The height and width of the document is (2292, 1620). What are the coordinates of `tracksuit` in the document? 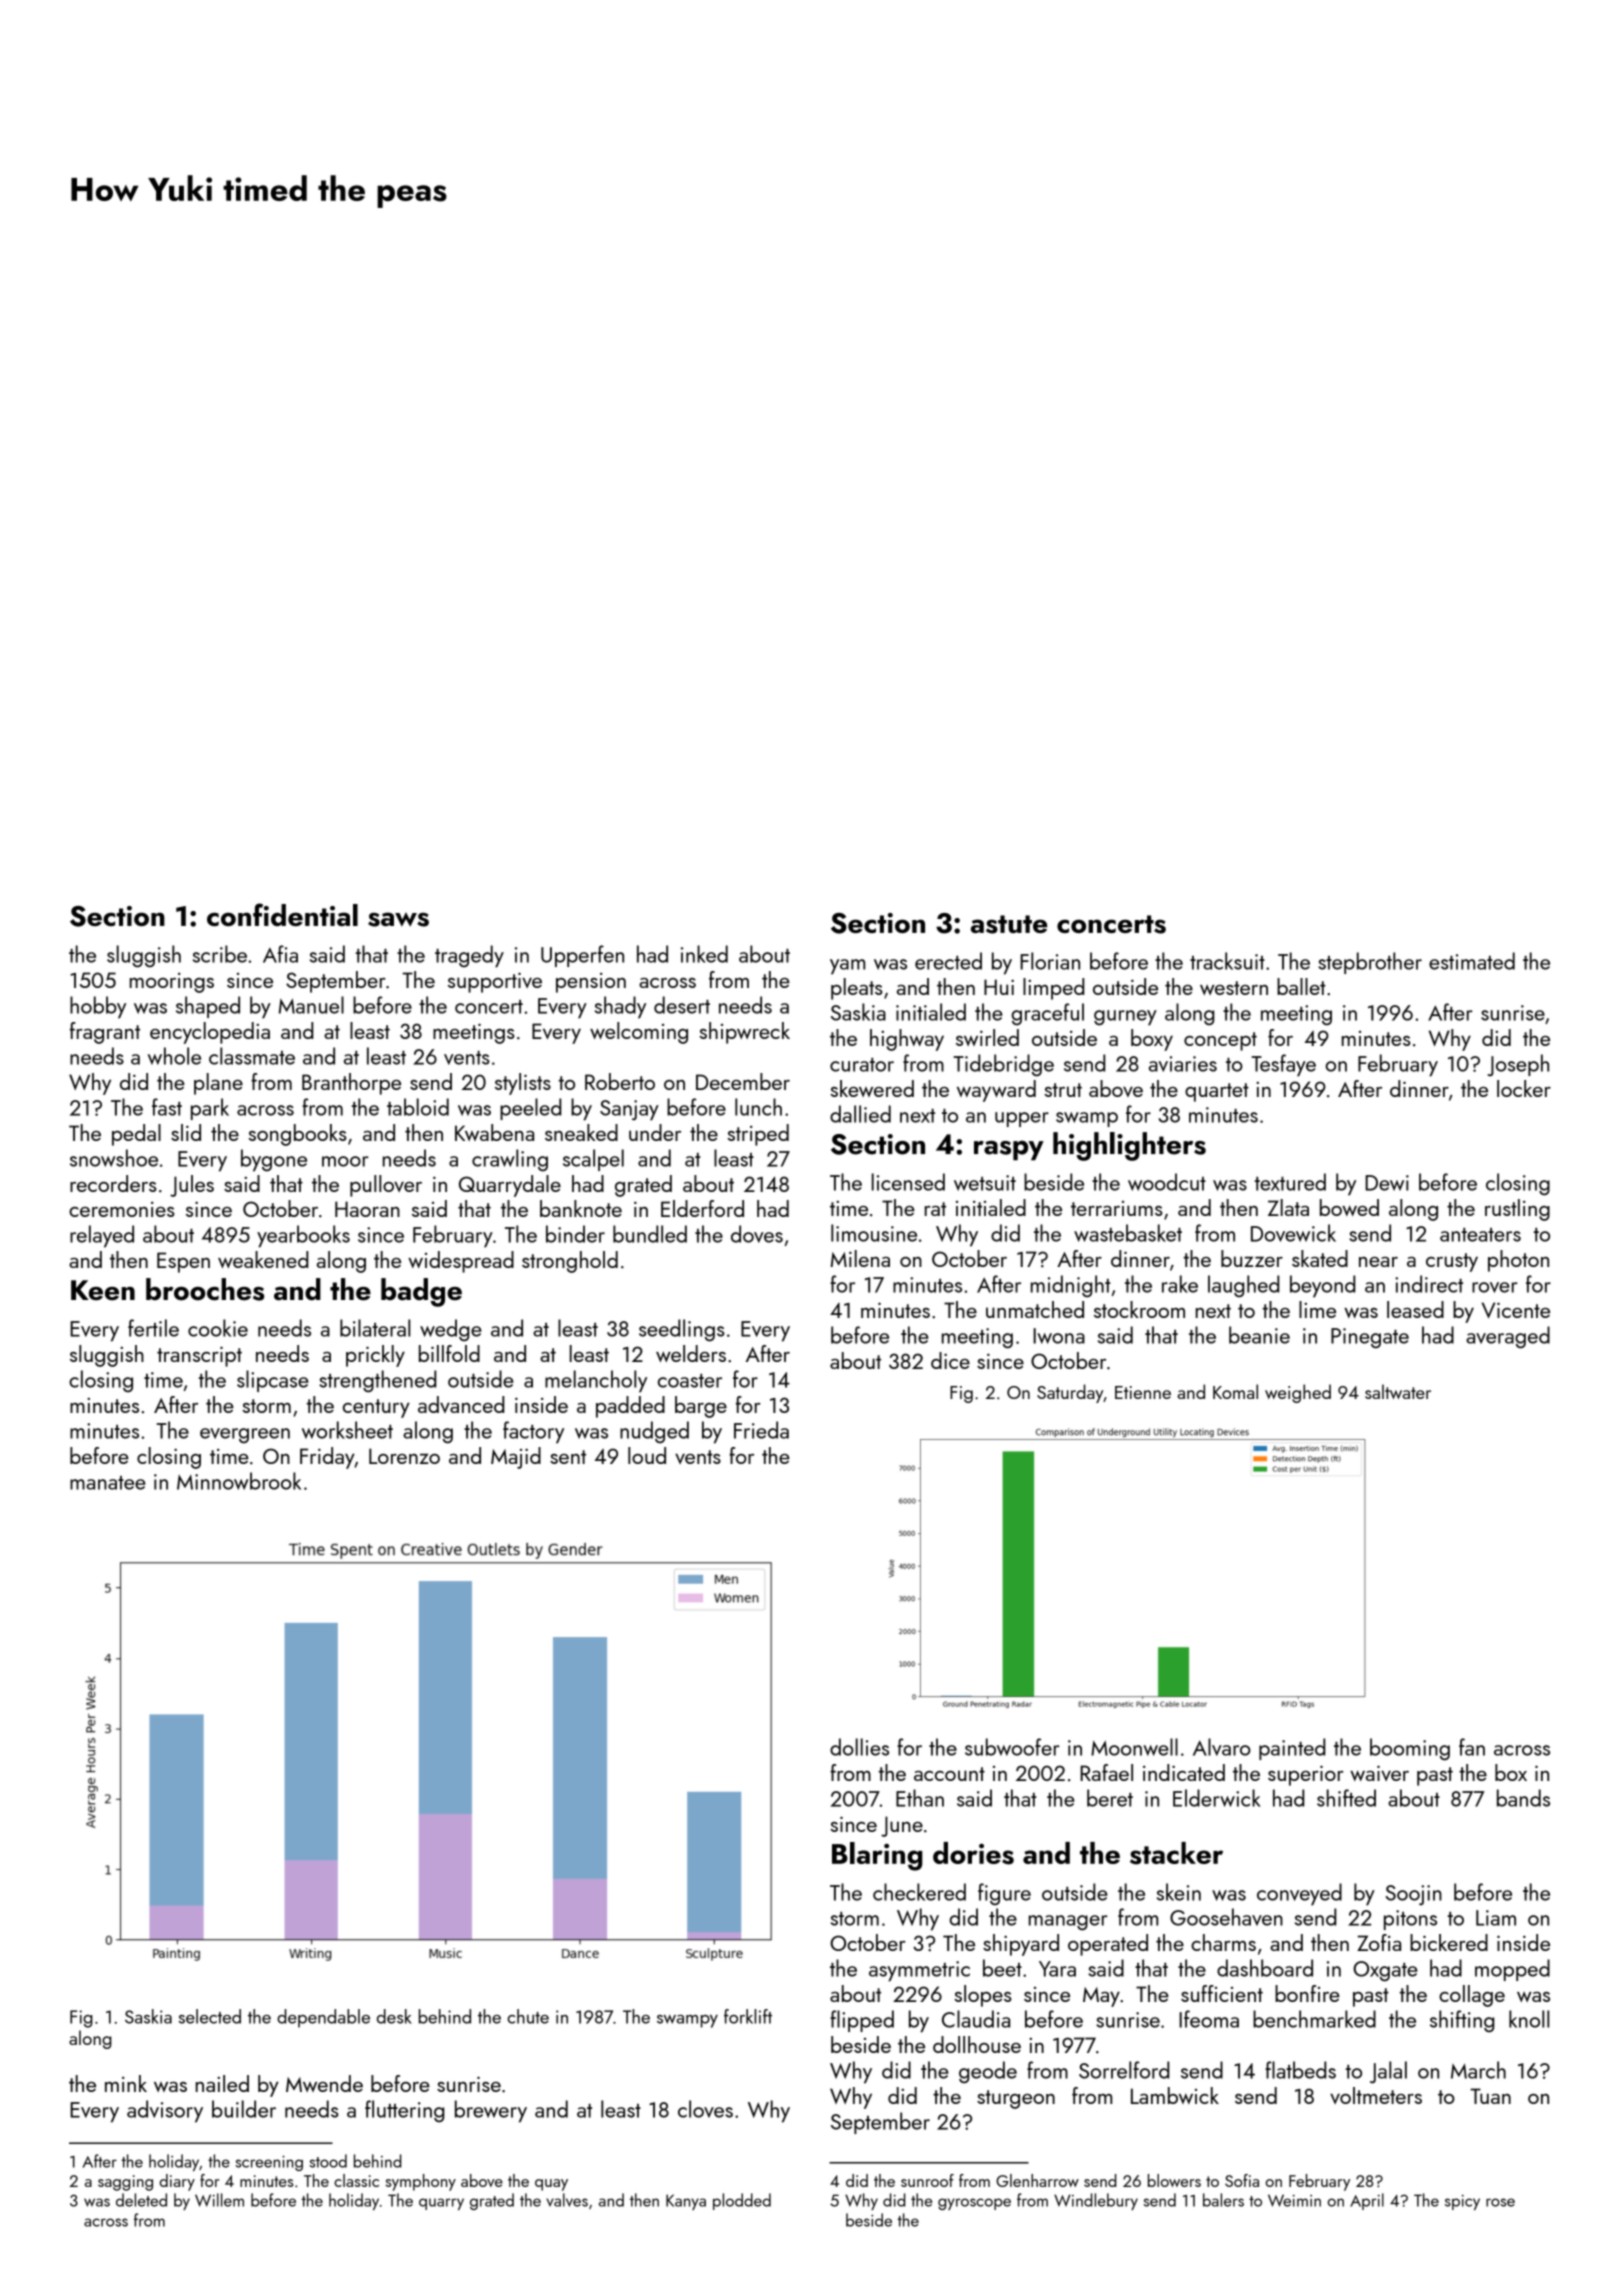 It's located at (1227, 961).
